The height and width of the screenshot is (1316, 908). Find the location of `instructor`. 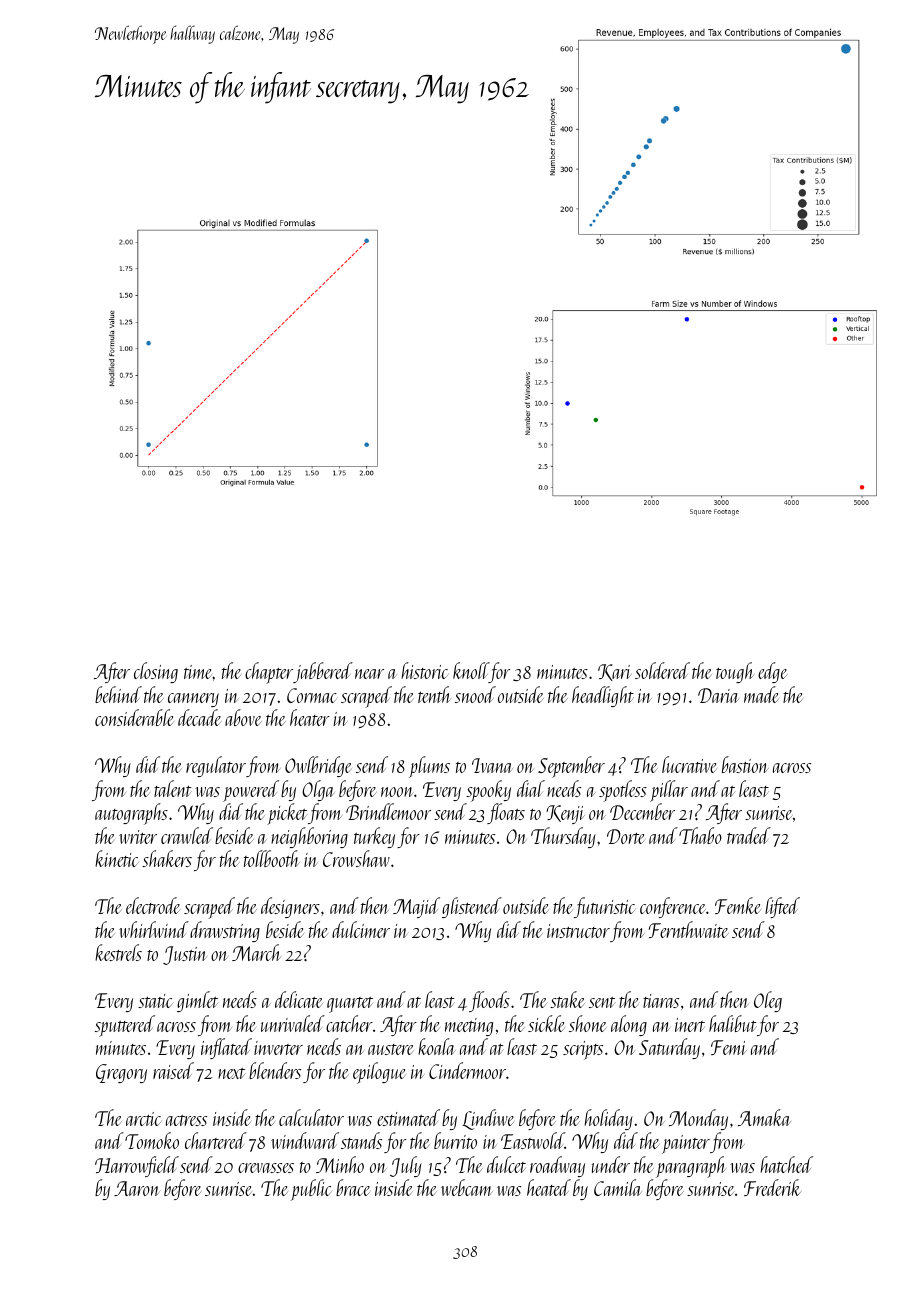

instructor is located at coordinates (578, 931).
